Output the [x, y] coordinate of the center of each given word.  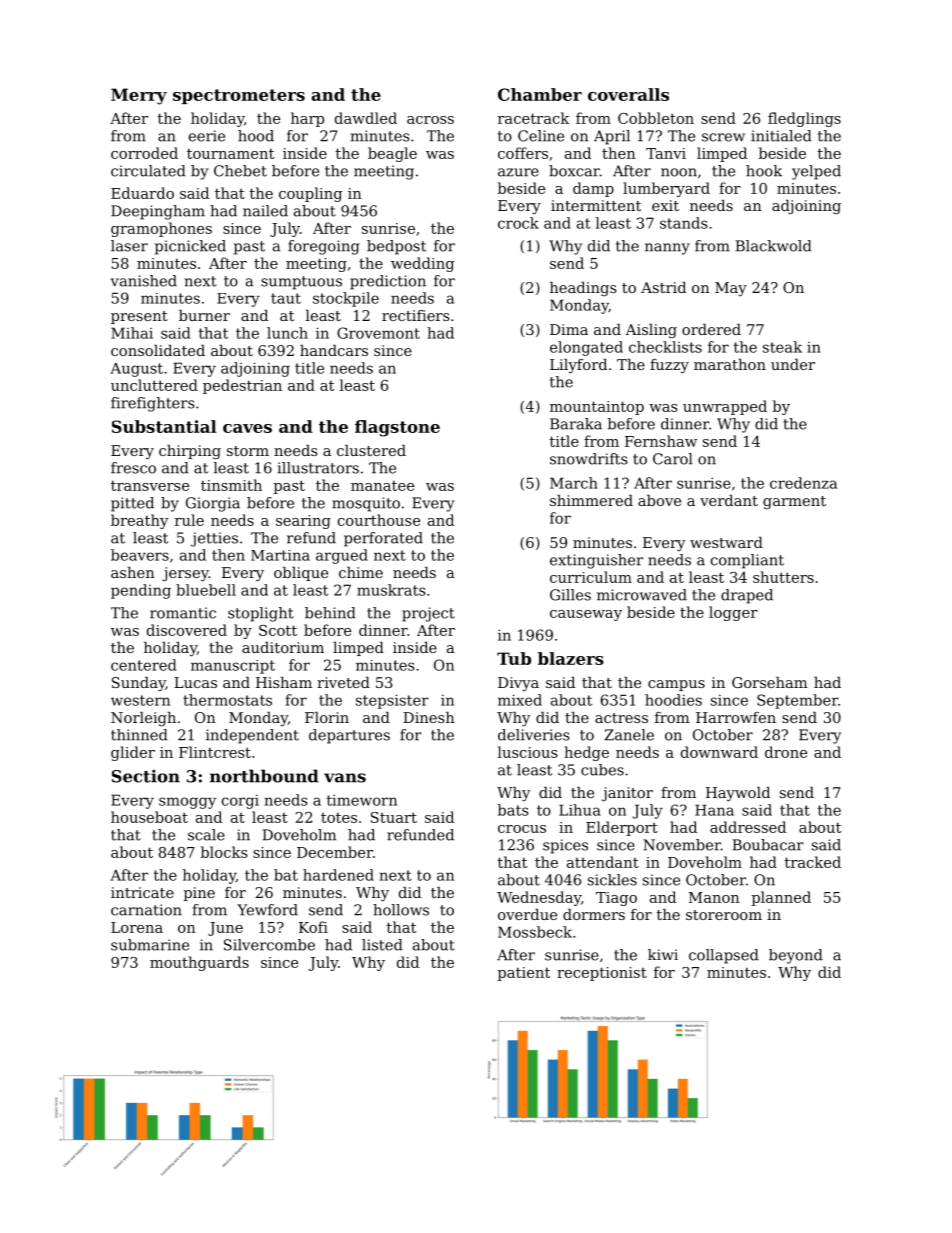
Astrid [663, 287]
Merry [139, 96]
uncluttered [154, 385]
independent [252, 736]
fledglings [804, 119]
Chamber [540, 94]
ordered [711, 329]
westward [726, 542]
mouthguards [199, 963]
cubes [602, 770]
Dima [569, 329]
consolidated [158, 350]
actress [621, 718]
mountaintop [597, 408]
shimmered [591, 500]
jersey [185, 574]
